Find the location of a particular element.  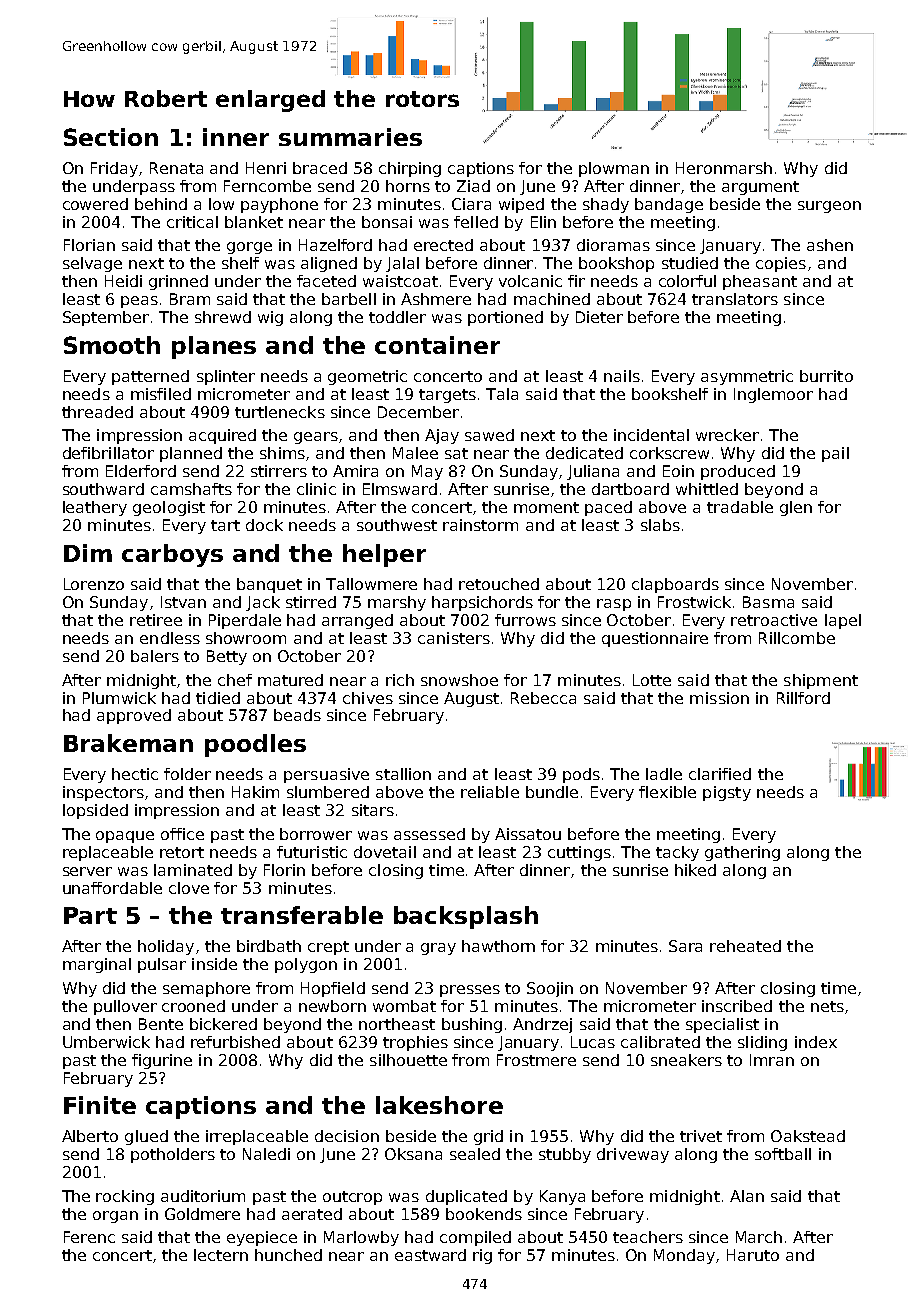

Smooth is located at coordinates (112, 345).
